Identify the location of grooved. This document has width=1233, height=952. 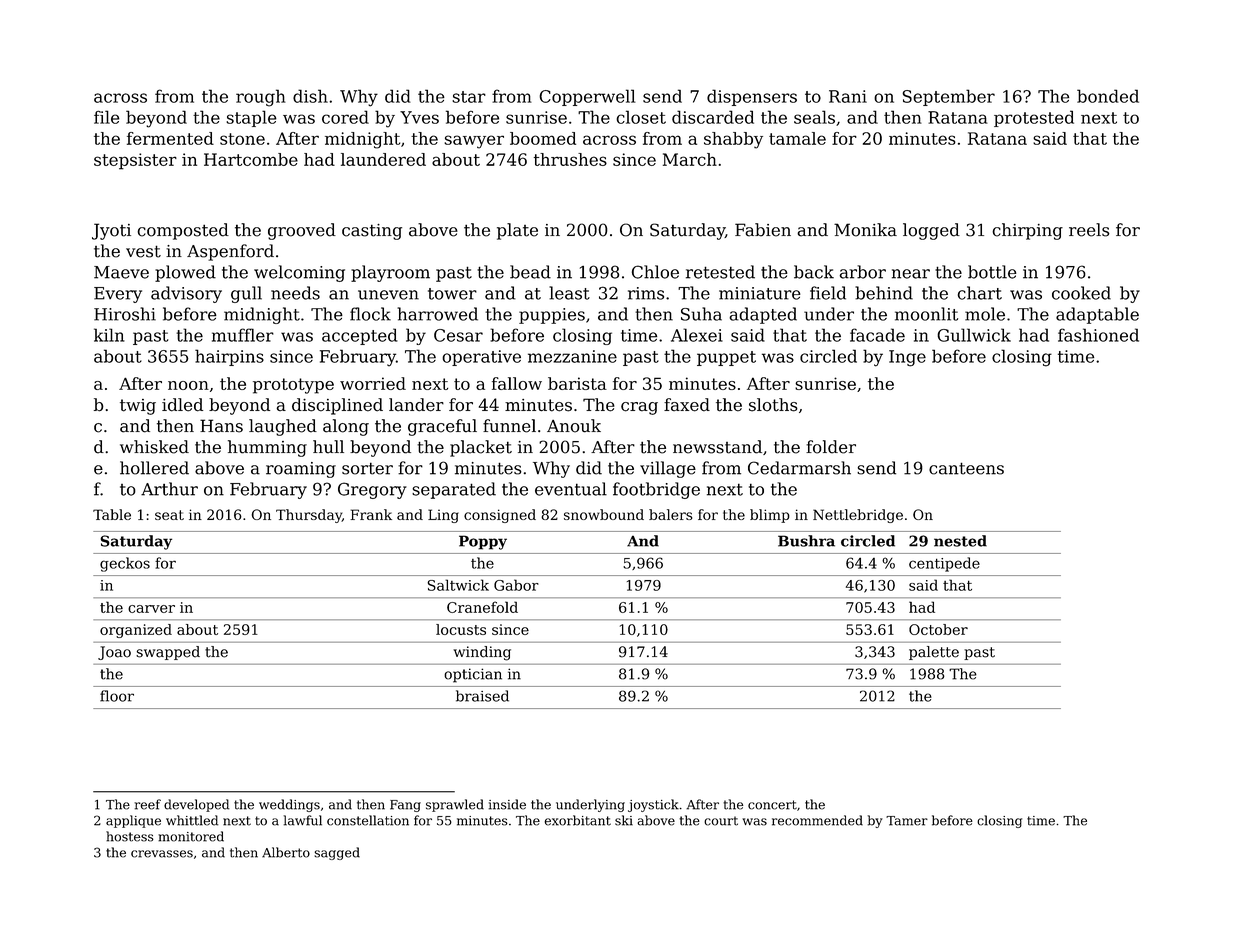
(302, 231).
